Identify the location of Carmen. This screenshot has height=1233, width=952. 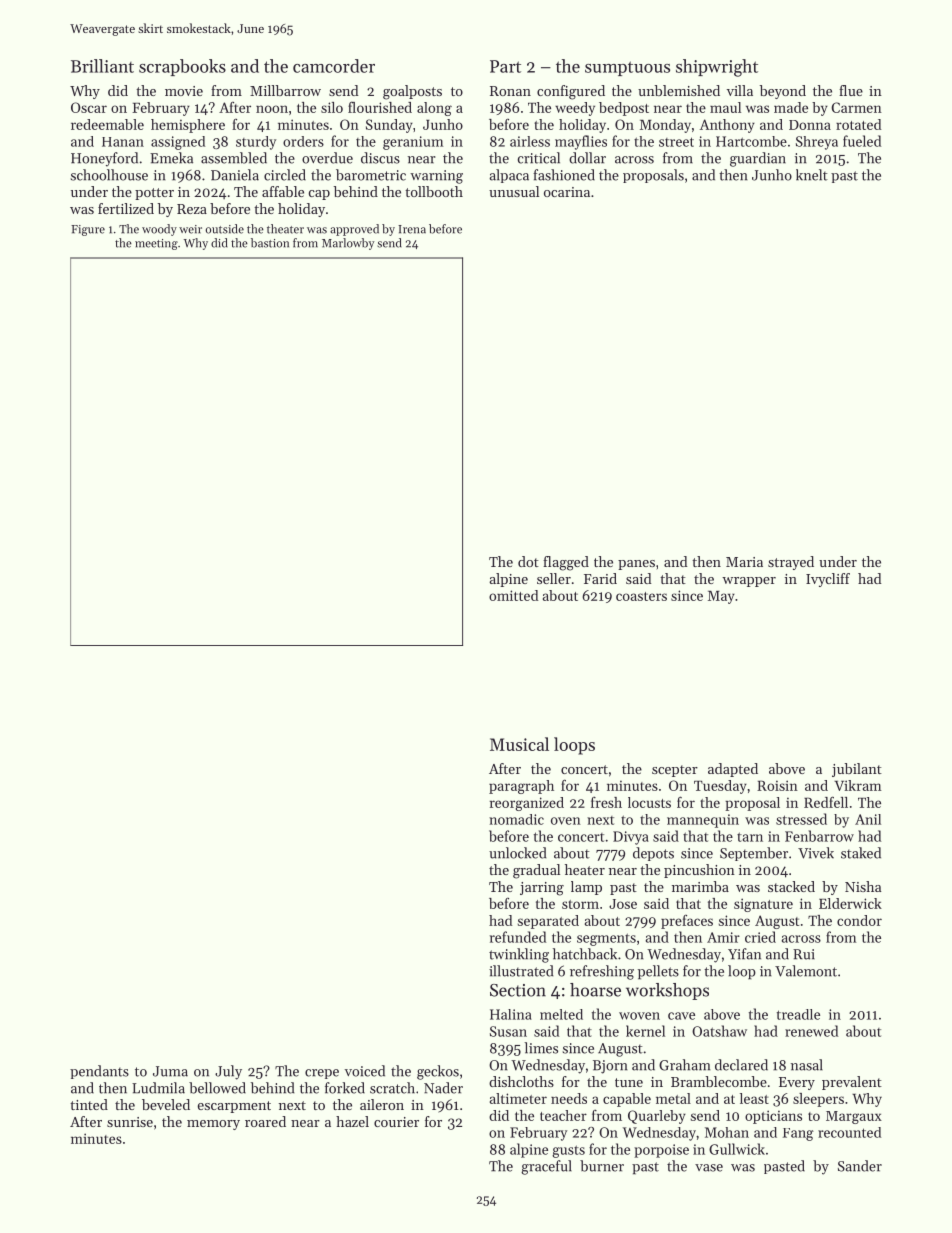
(856, 107).
